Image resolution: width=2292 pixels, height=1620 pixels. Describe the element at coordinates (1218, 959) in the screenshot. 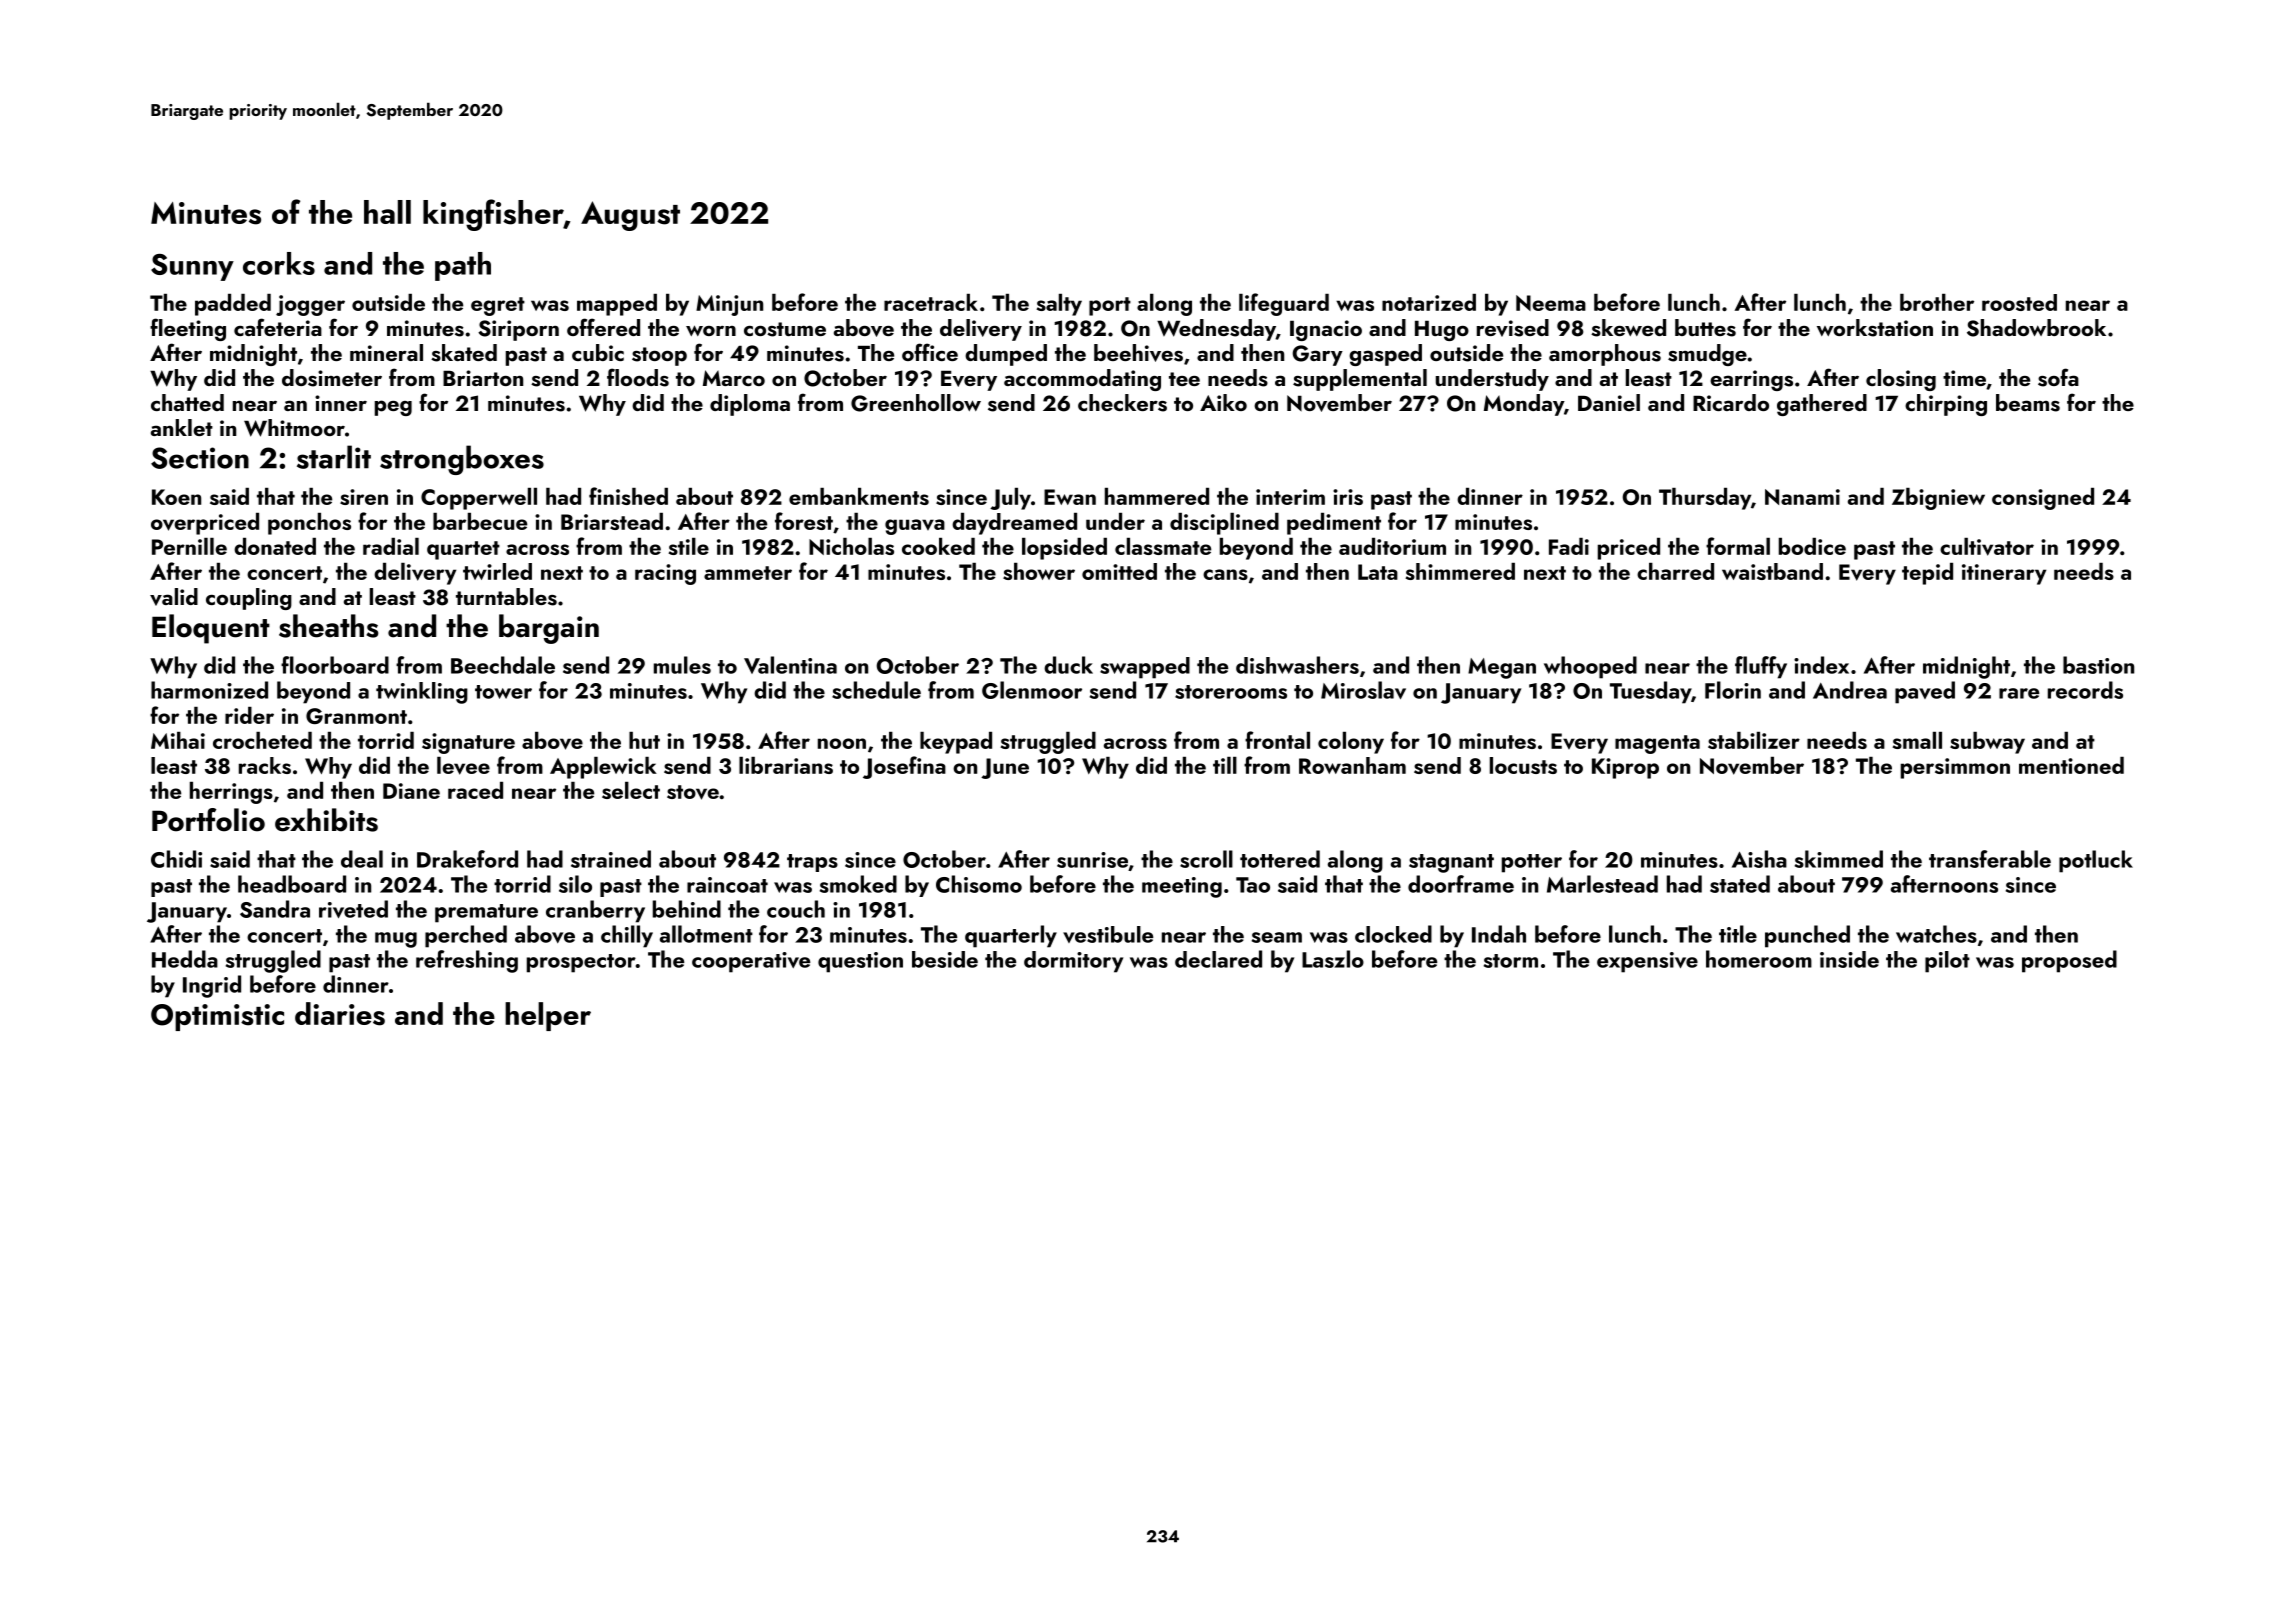

I see `declared` at that location.
